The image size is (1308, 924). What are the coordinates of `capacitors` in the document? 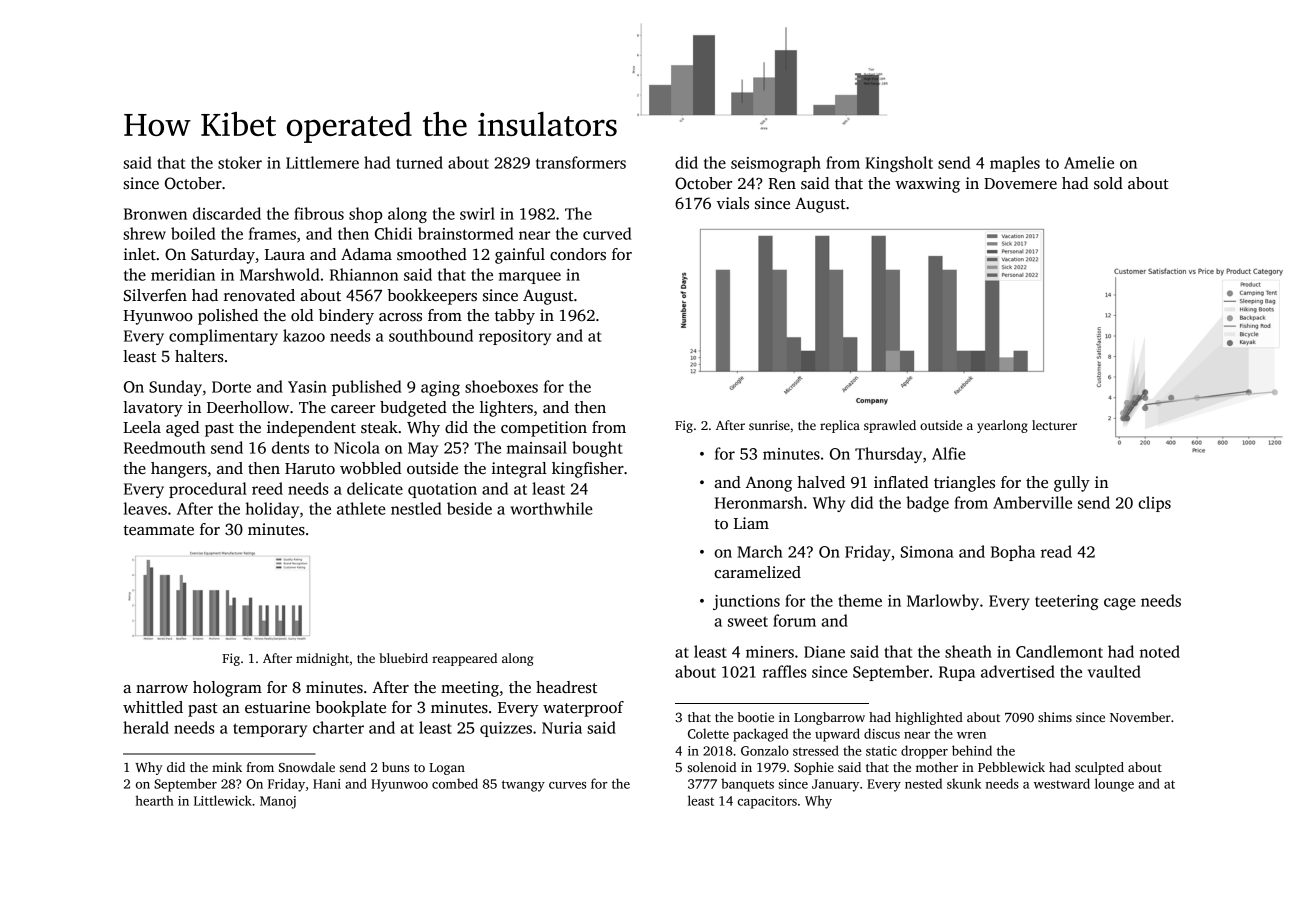 It's located at (767, 802).
